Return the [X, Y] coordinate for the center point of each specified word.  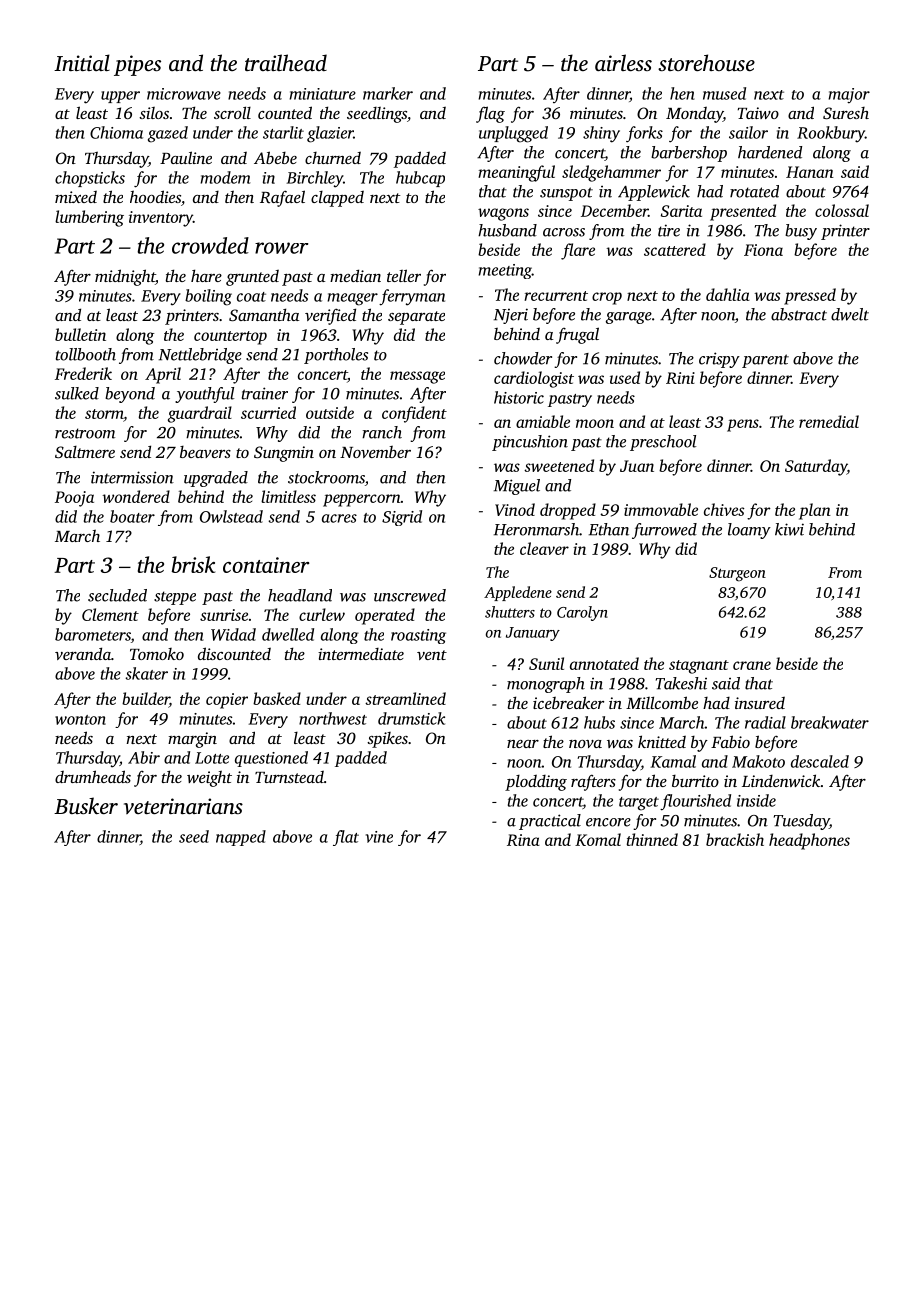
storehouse [706, 62]
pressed [810, 296]
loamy [749, 531]
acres [339, 518]
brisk [193, 564]
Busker [86, 805]
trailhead [286, 62]
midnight [125, 277]
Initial [82, 62]
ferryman [412, 297]
